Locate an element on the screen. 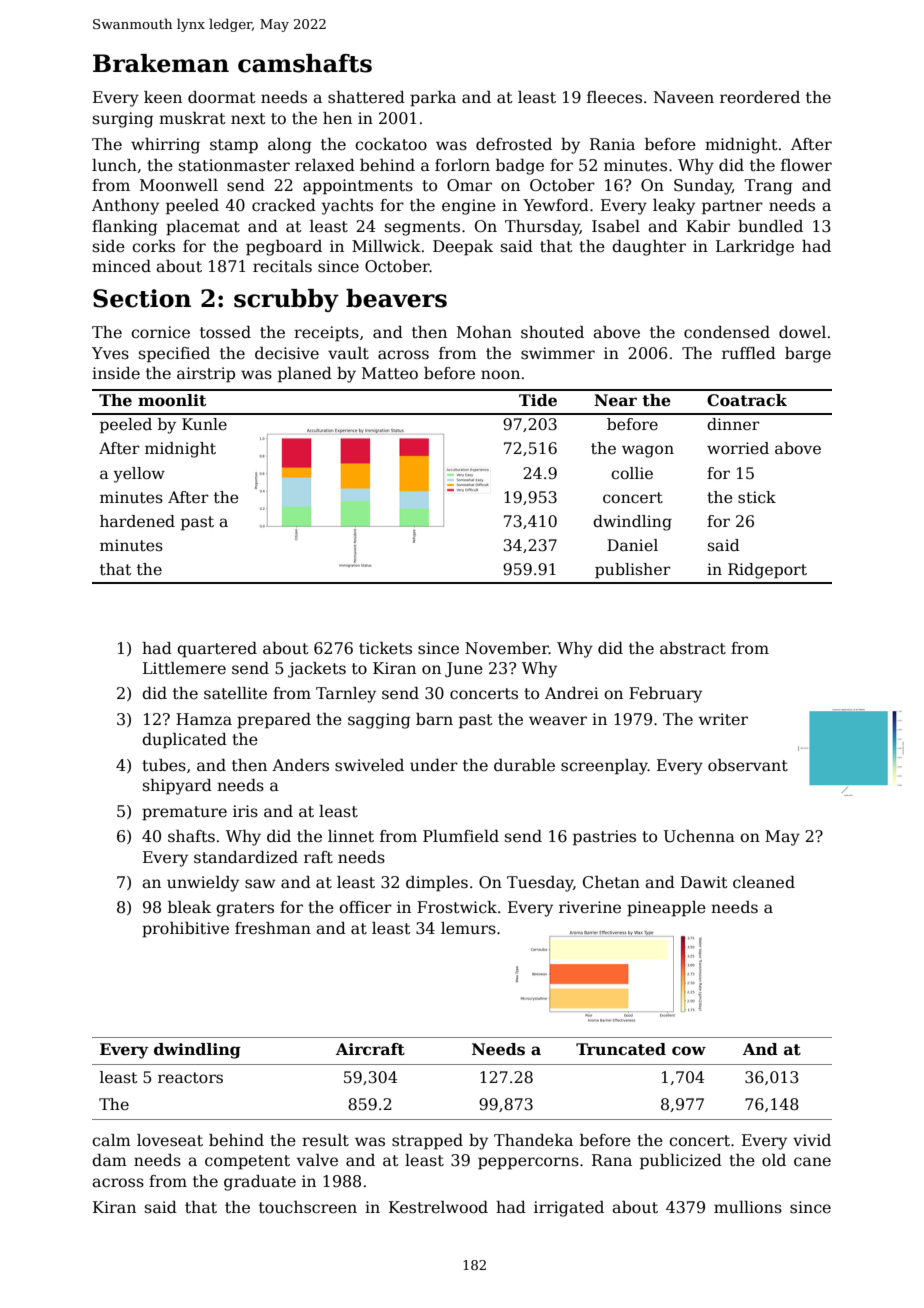 The width and height of the screenshot is (924, 1308). cleaned is located at coordinates (764, 882).
